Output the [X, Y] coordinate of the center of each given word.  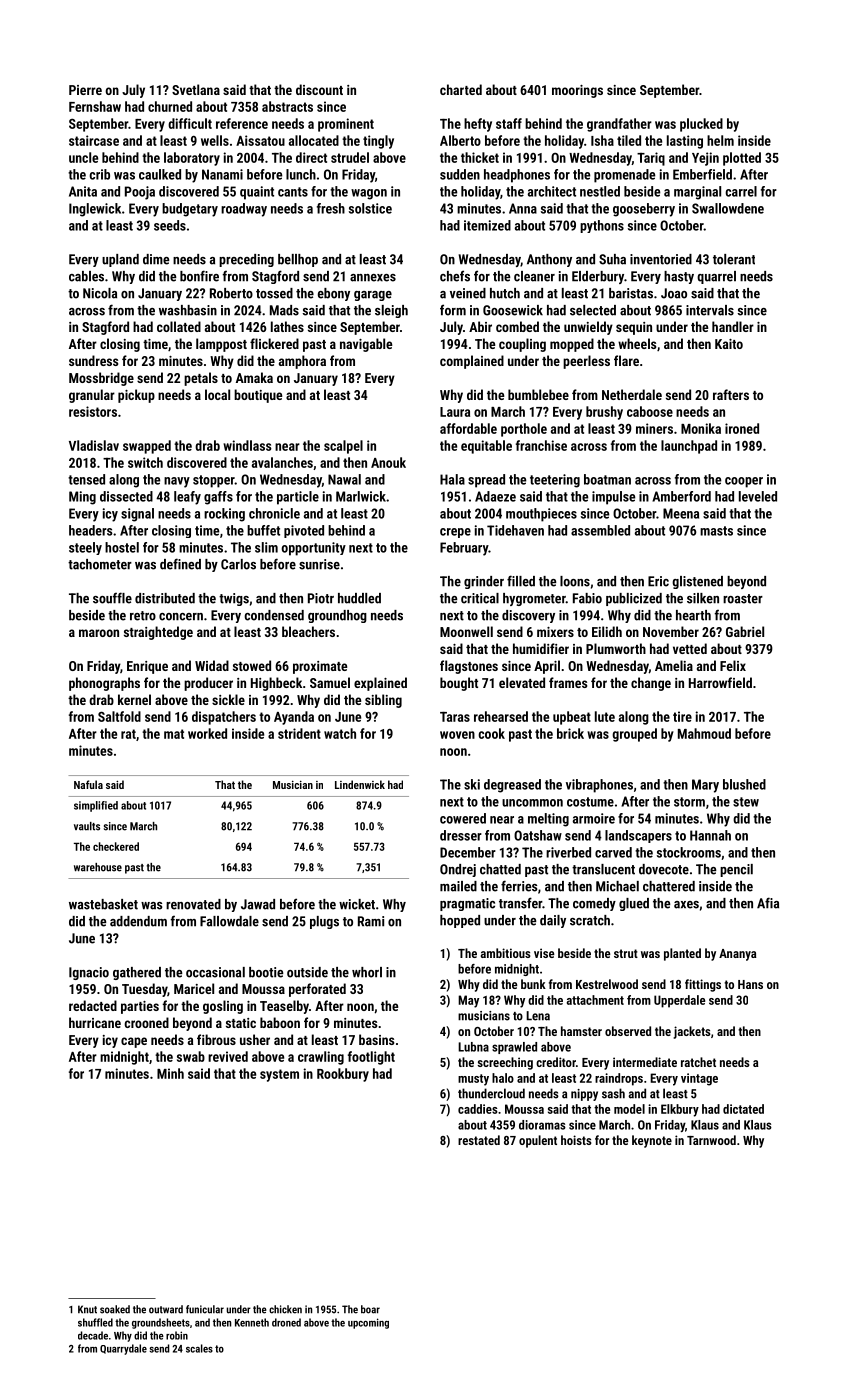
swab [191, 1056]
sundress [93, 360]
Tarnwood [711, 1140]
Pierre [85, 90]
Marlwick [361, 496]
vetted [690, 648]
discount [319, 89]
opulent [538, 1141]
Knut [87, 1309]
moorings [577, 91]
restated [479, 1140]
